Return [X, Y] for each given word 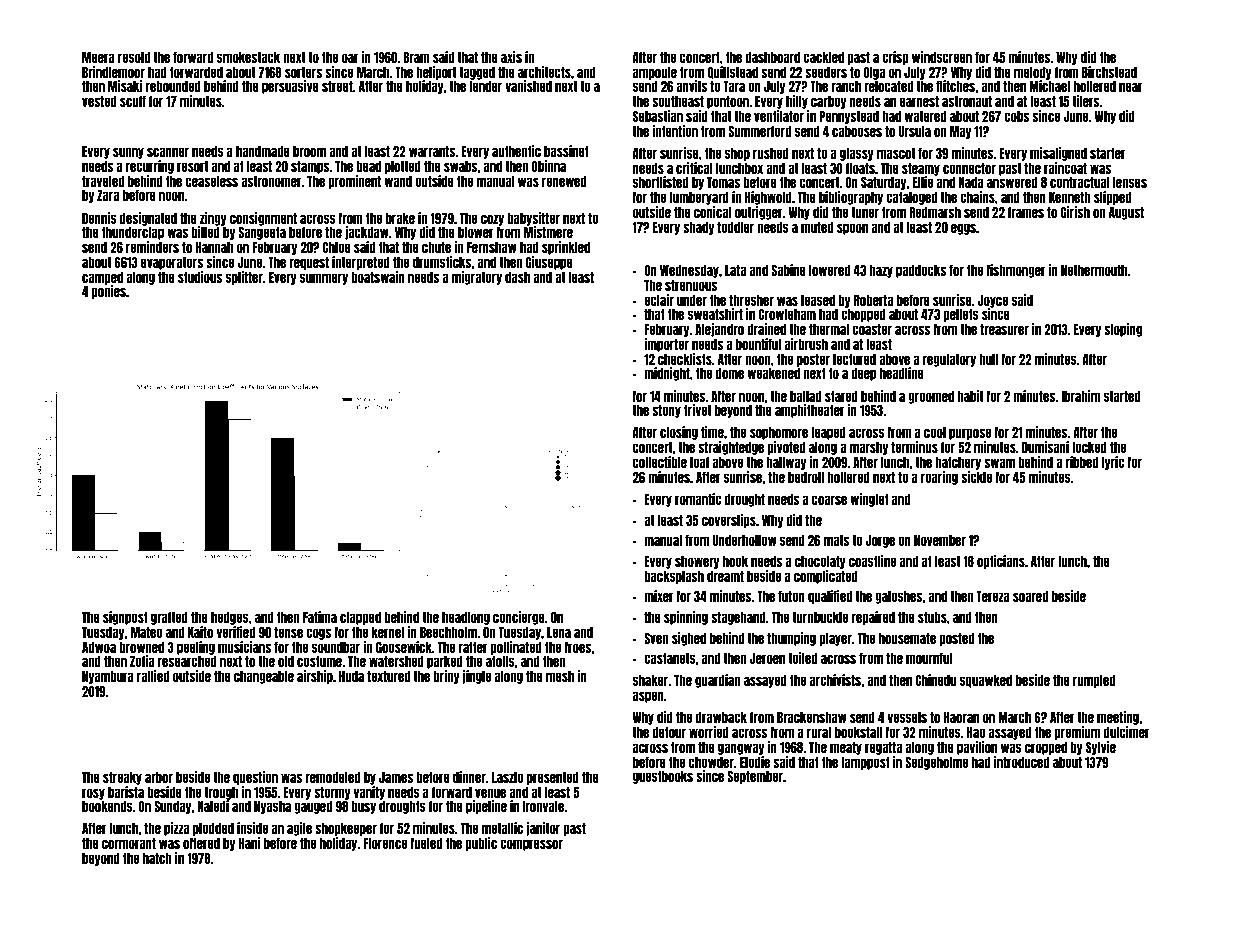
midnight [667, 374]
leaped [828, 433]
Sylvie [1101, 748]
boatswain [378, 277]
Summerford [759, 131]
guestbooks [663, 777]
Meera [98, 57]
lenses [1130, 182]
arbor [159, 777]
